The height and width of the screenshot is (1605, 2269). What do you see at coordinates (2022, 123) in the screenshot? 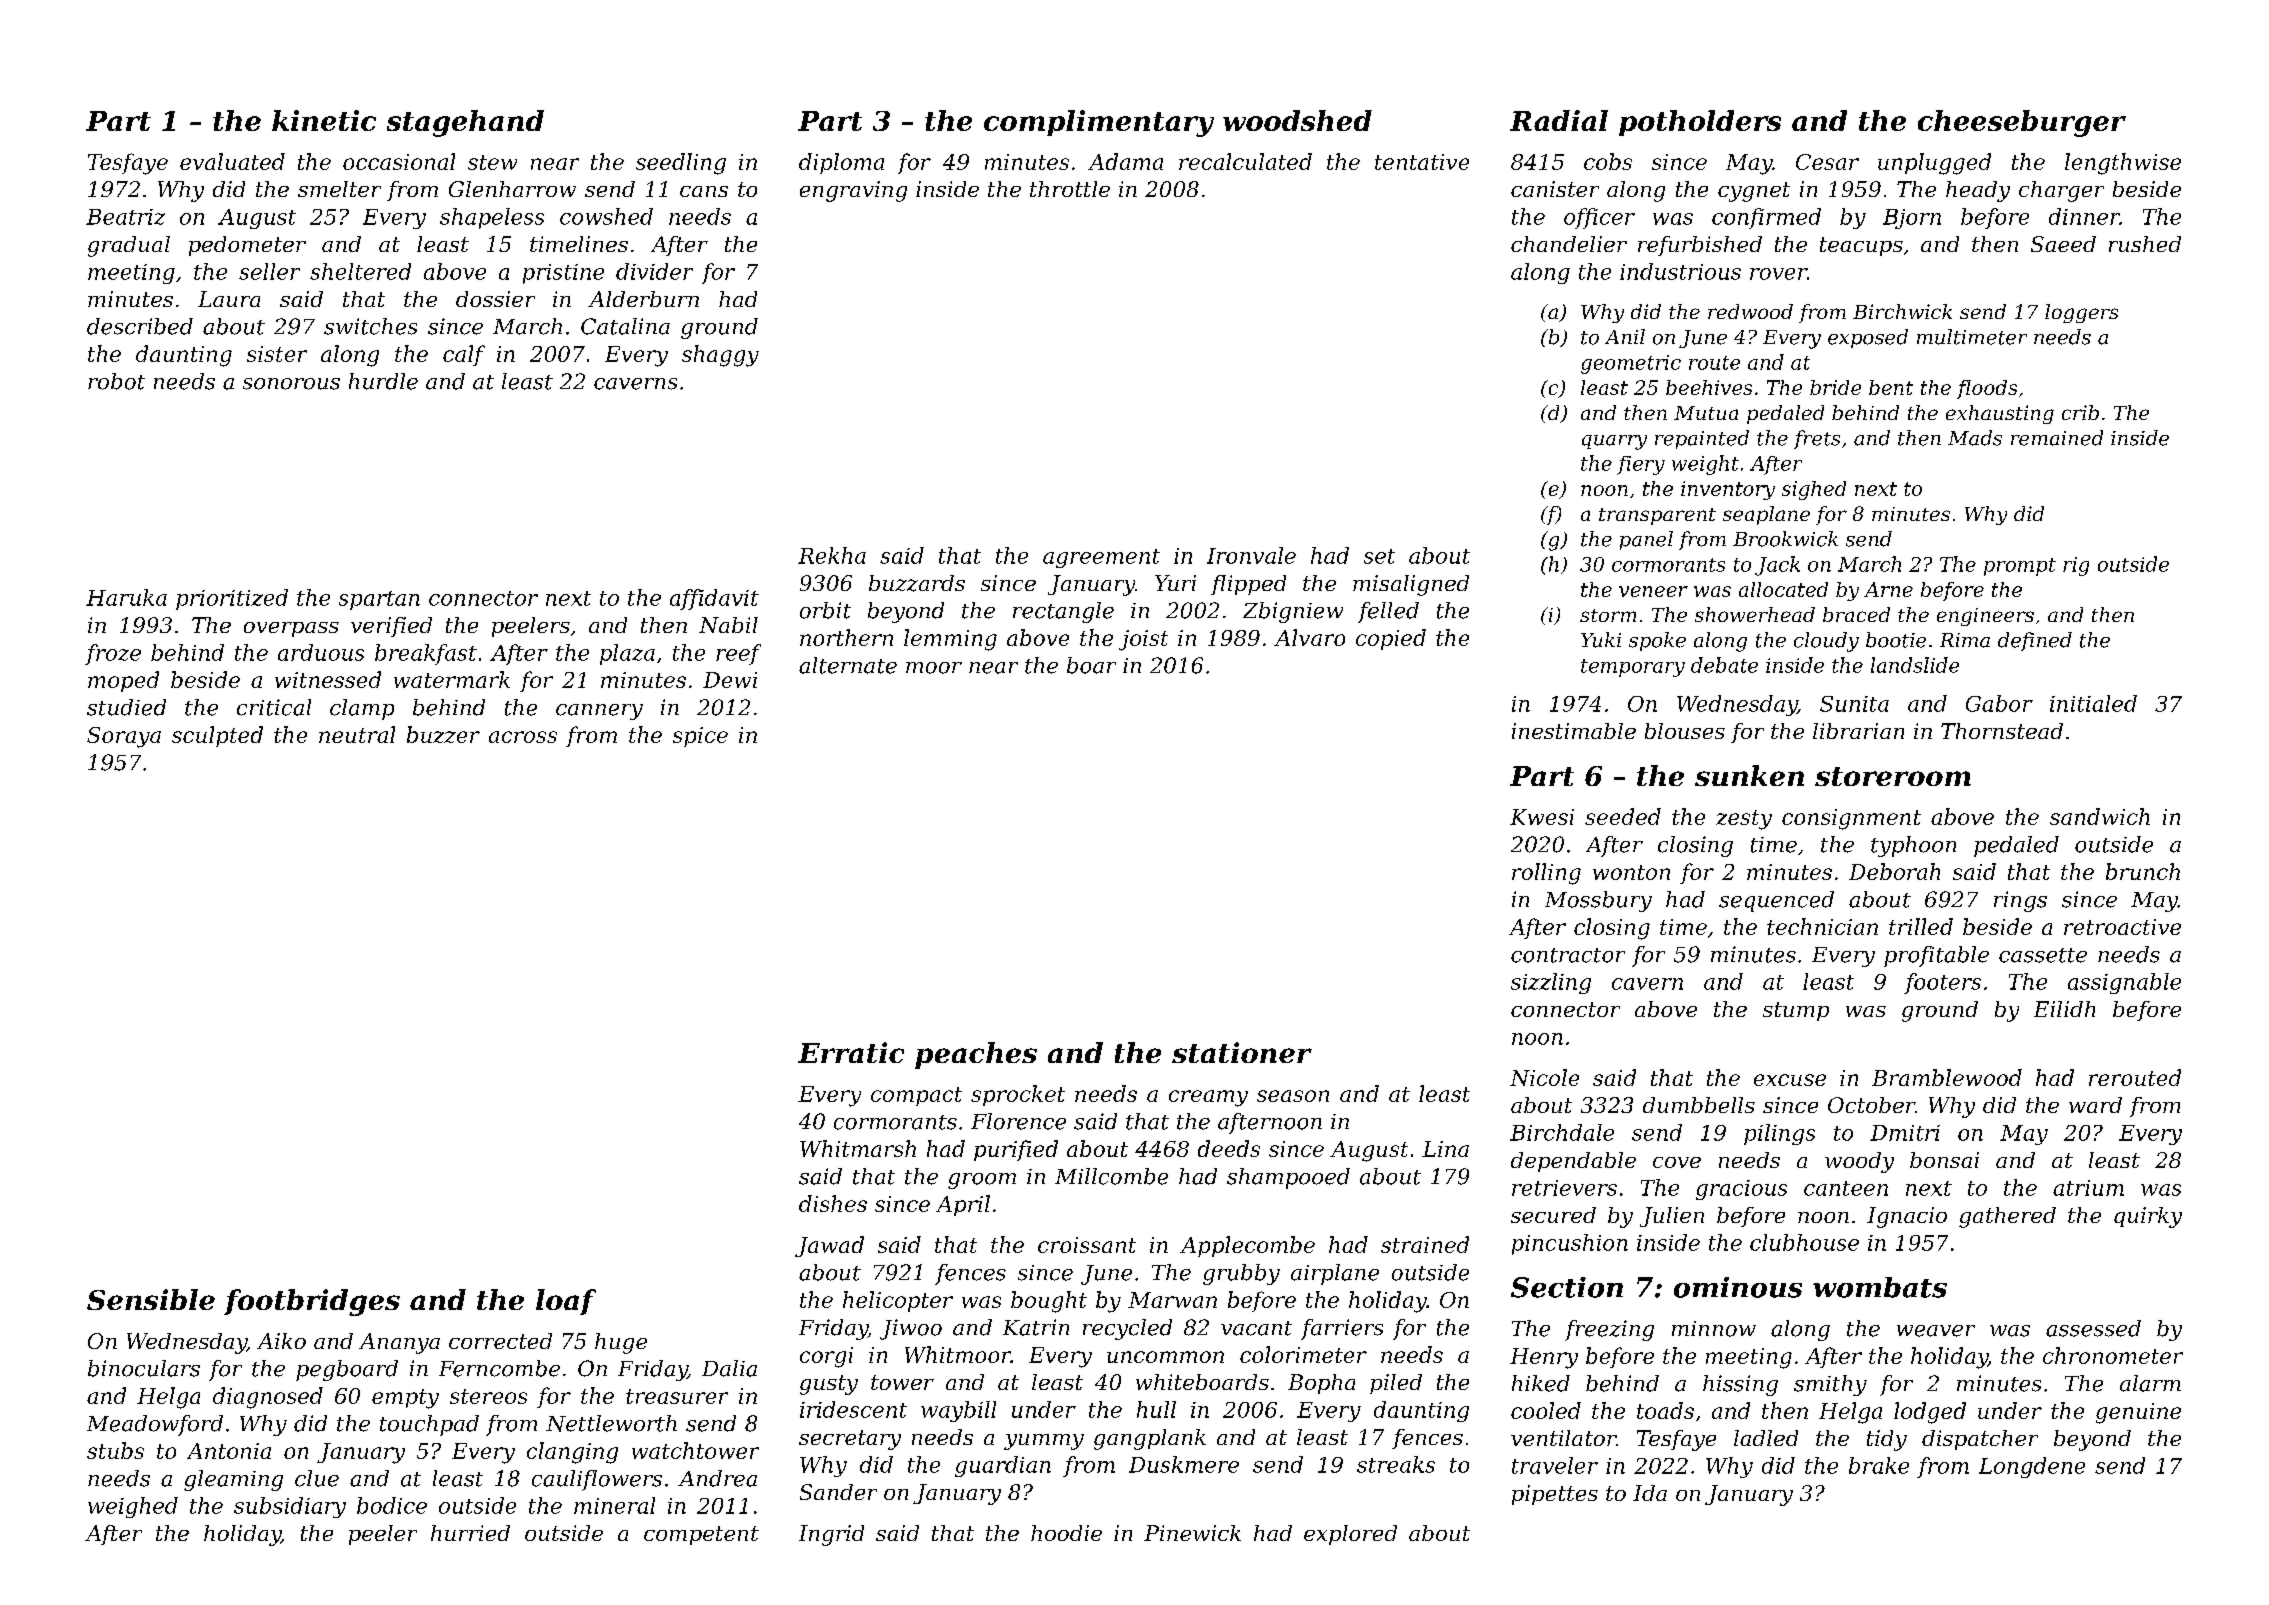
I see `cheeseburger` at bounding box center [2022, 123].
